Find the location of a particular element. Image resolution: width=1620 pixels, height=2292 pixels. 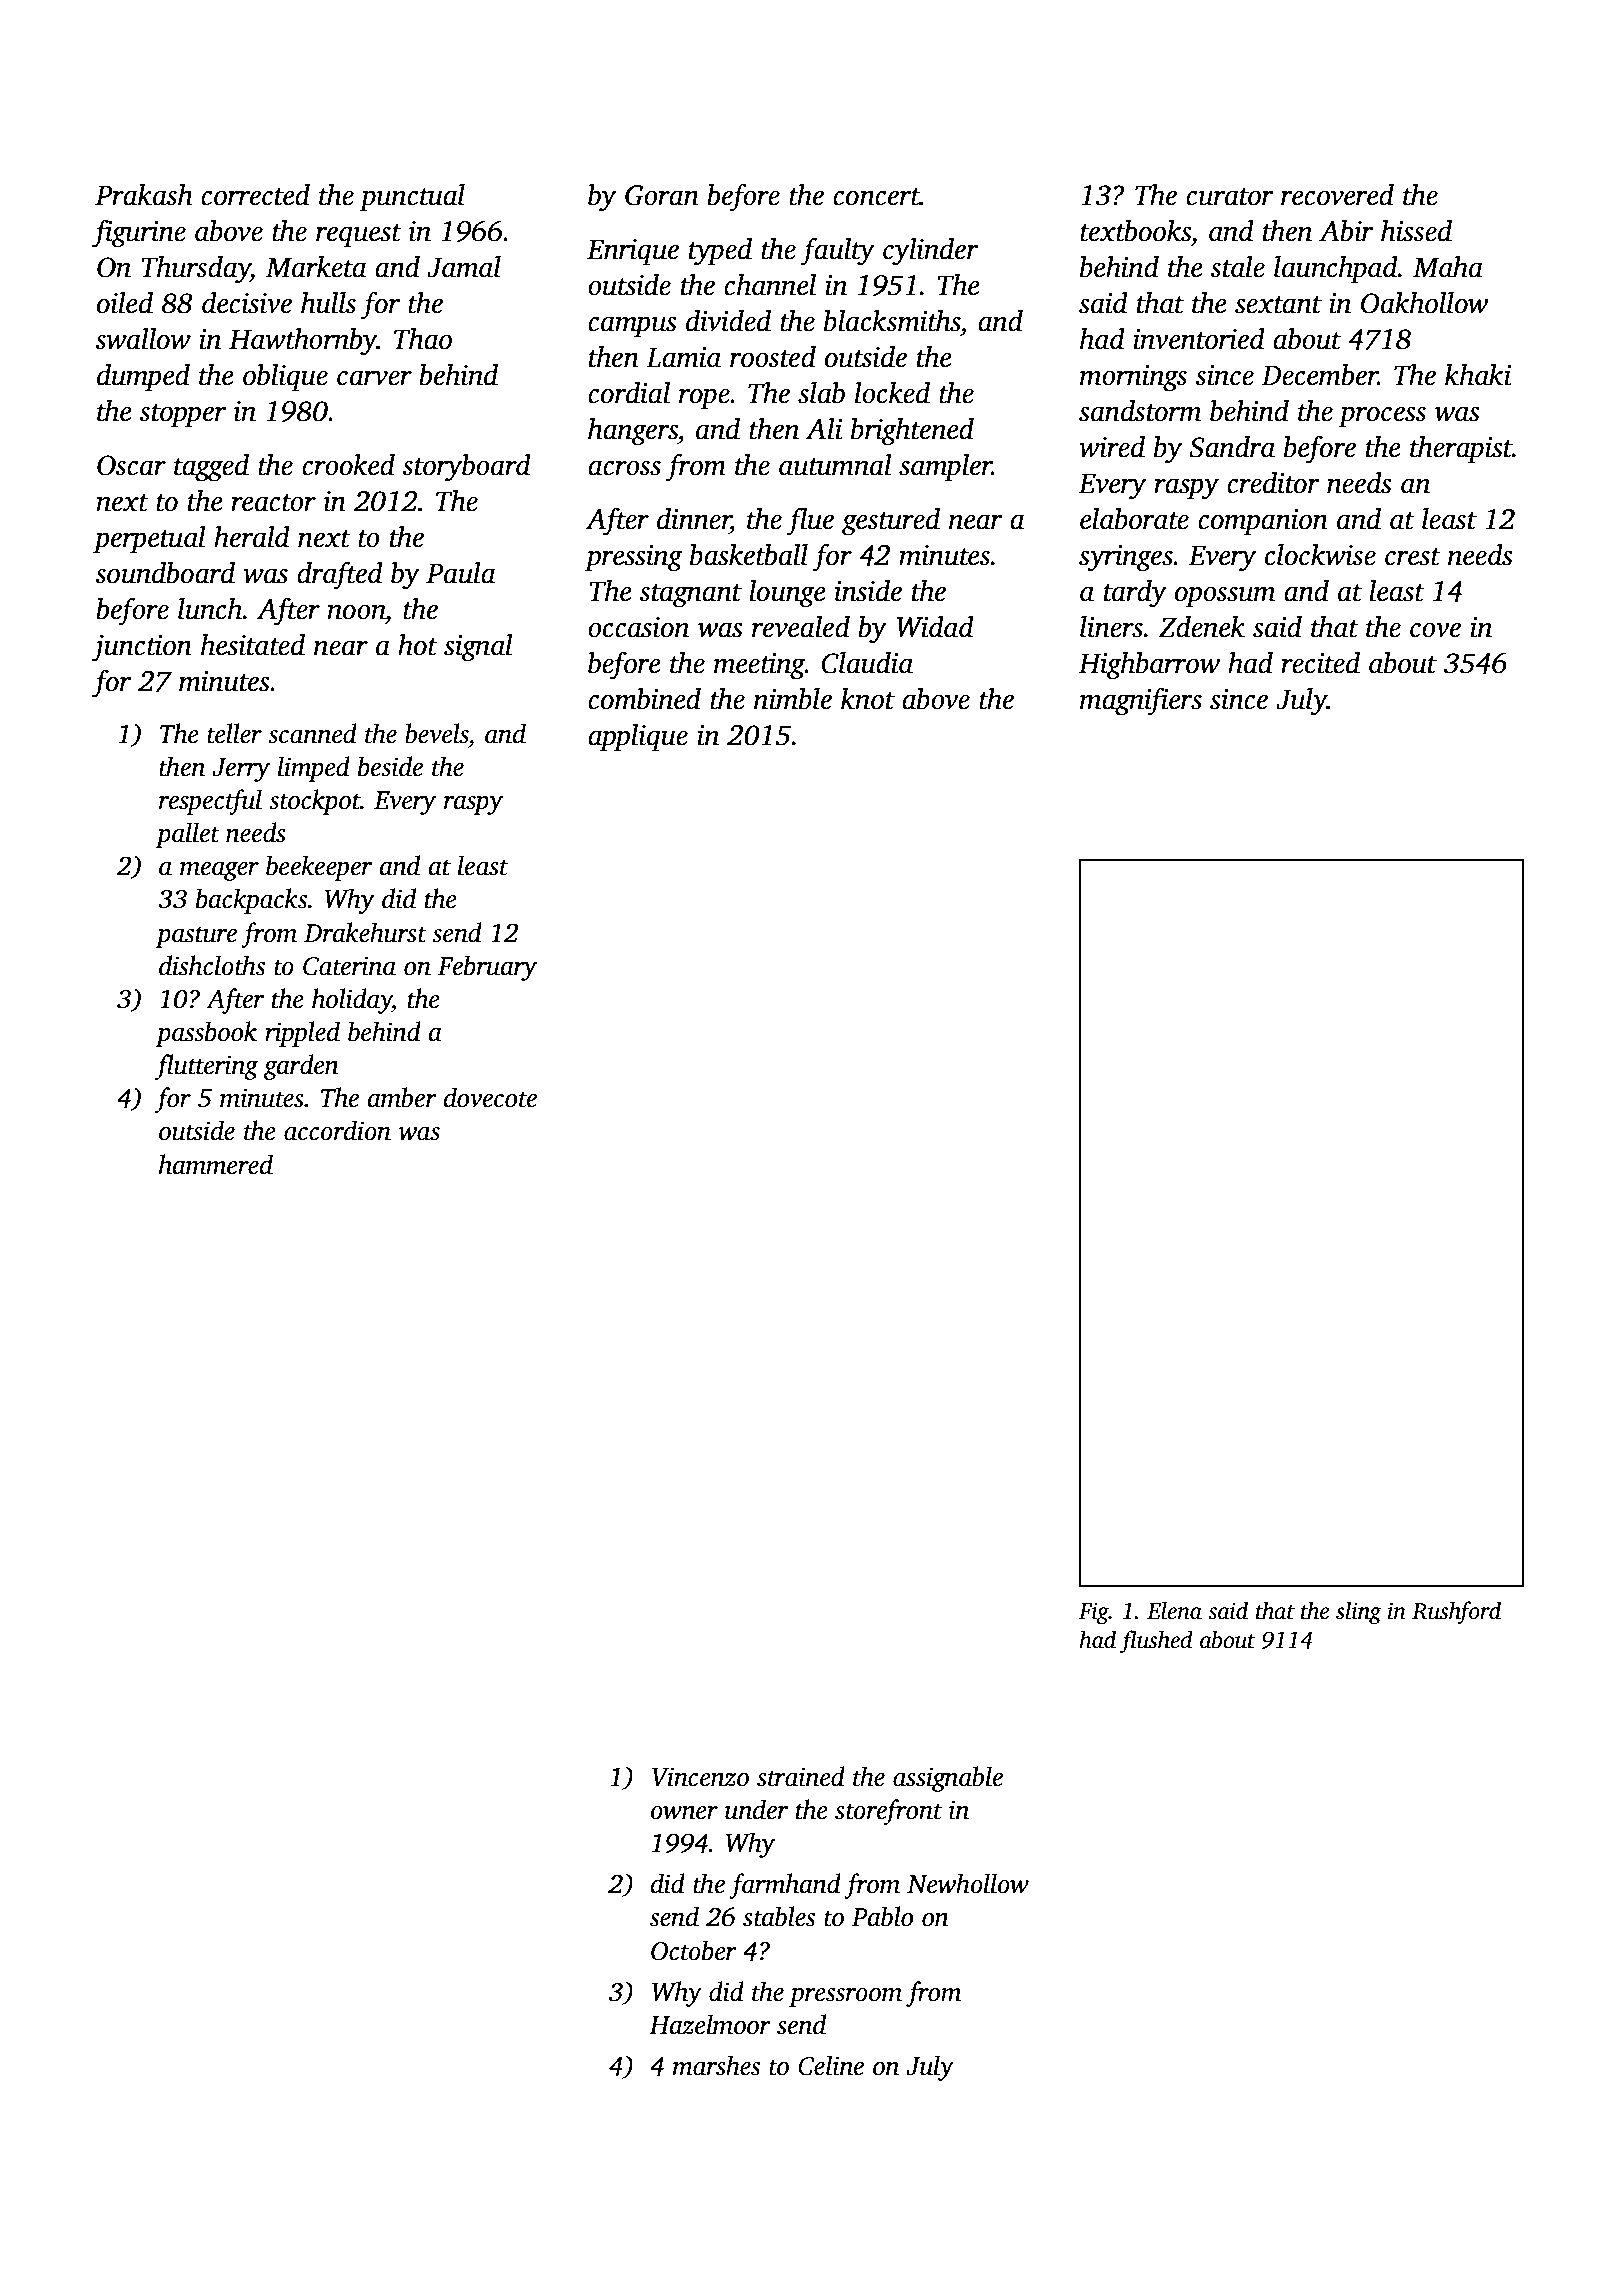

Goran is located at coordinates (662, 195).
